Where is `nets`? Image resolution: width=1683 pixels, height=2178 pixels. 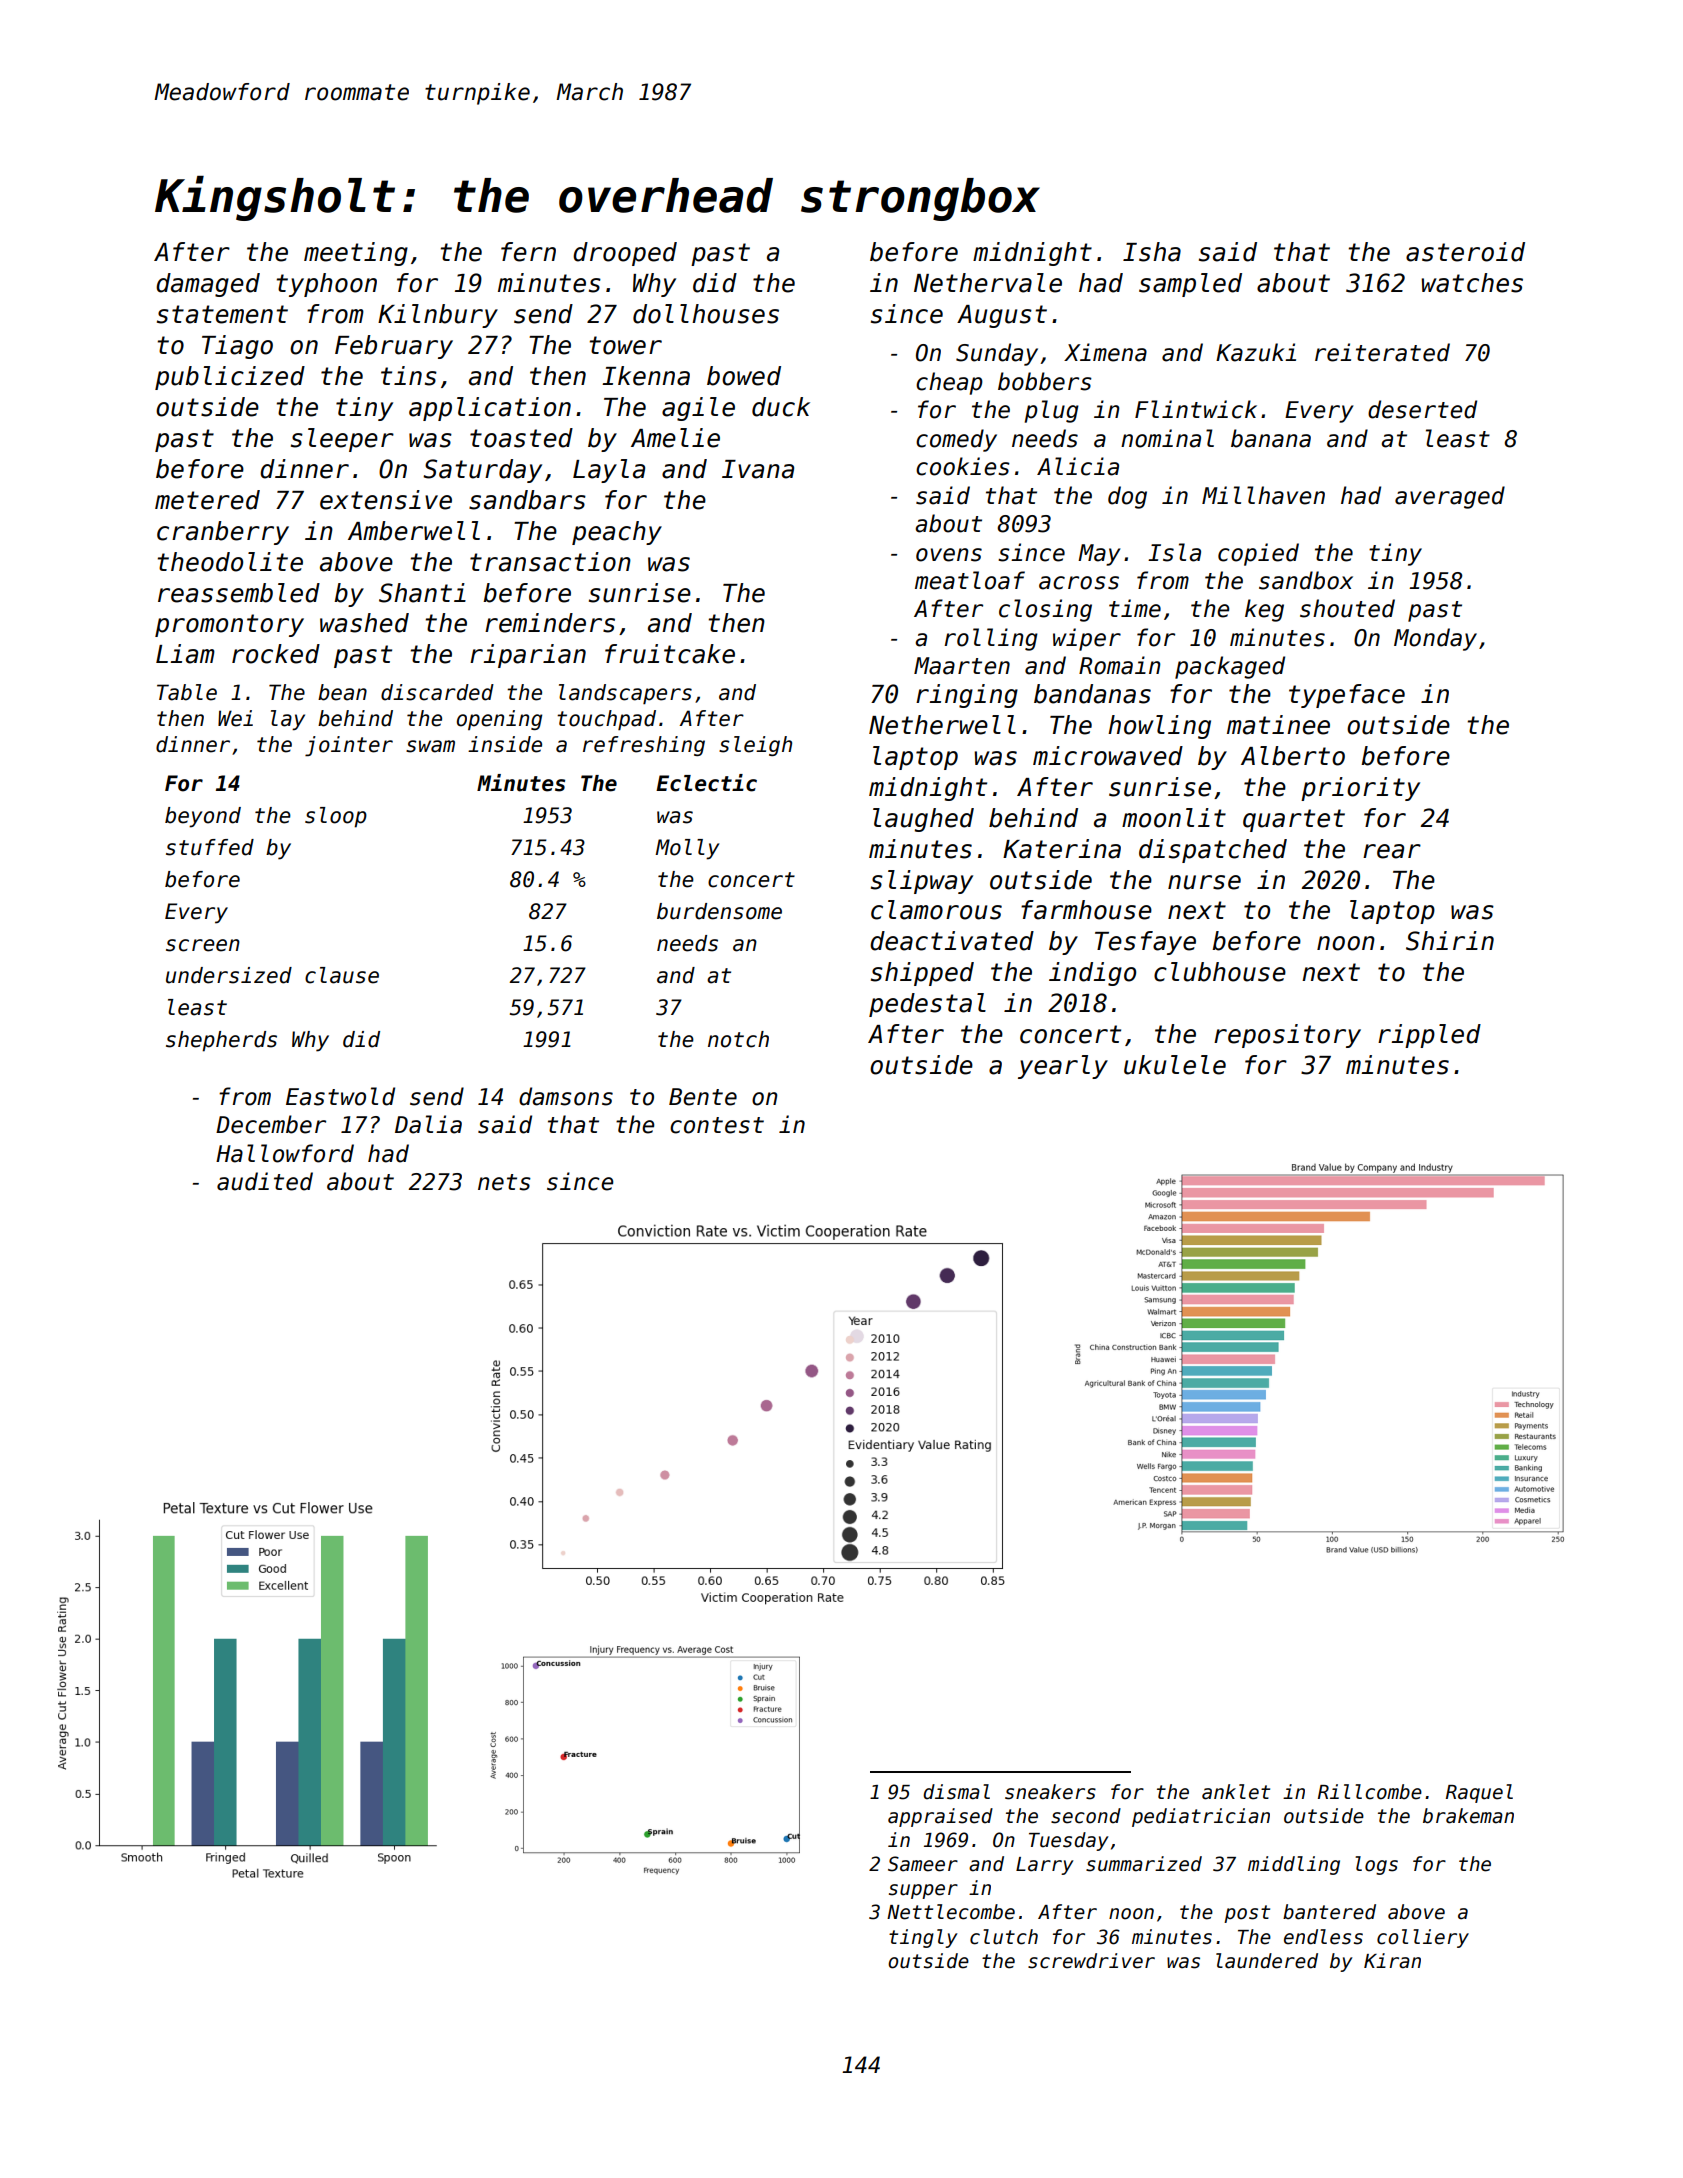
nets is located at coordinates (504, 1182).
